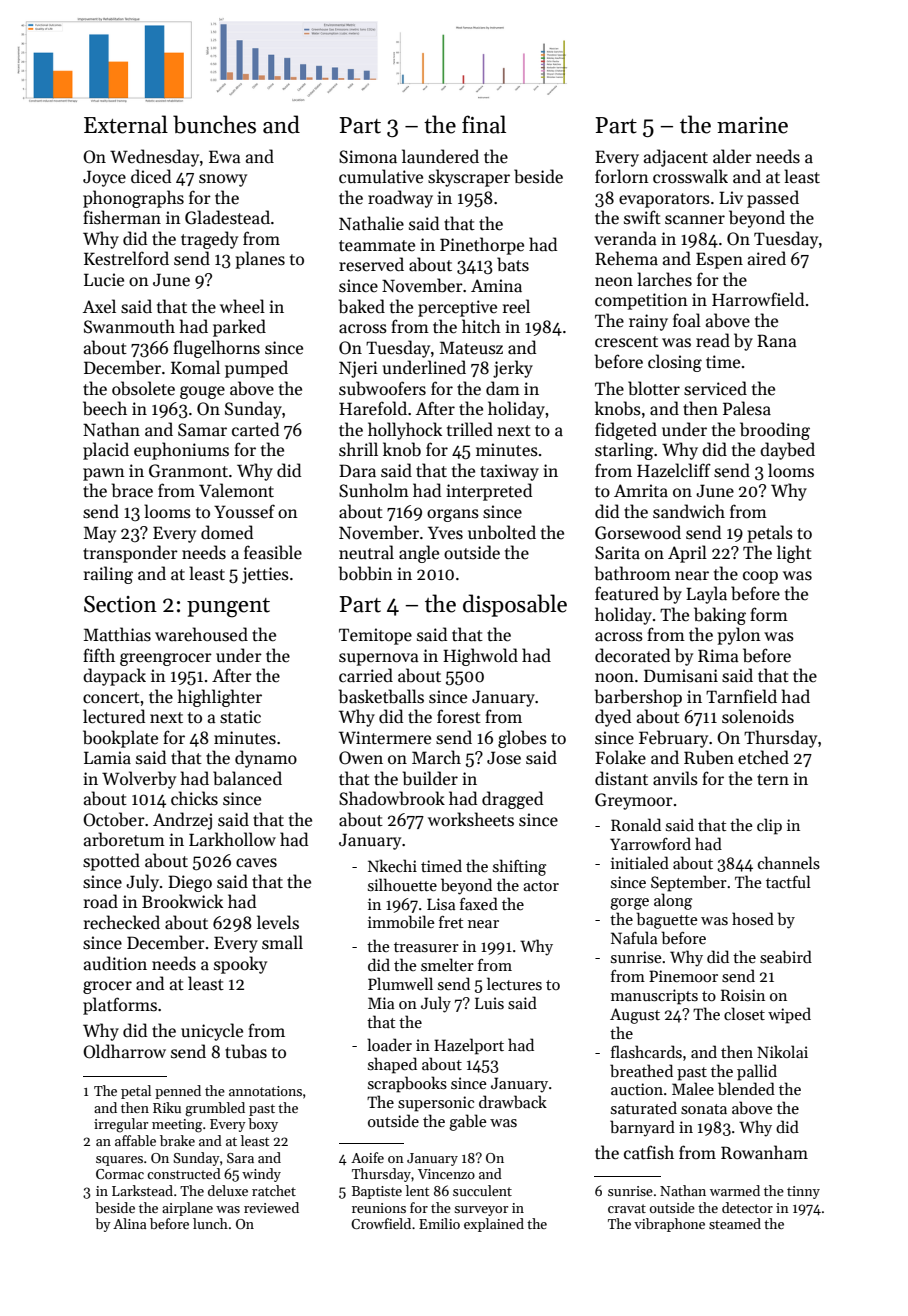 This screenshot has width=908, height=1316. I want to click on caves, so click(256, 863).
